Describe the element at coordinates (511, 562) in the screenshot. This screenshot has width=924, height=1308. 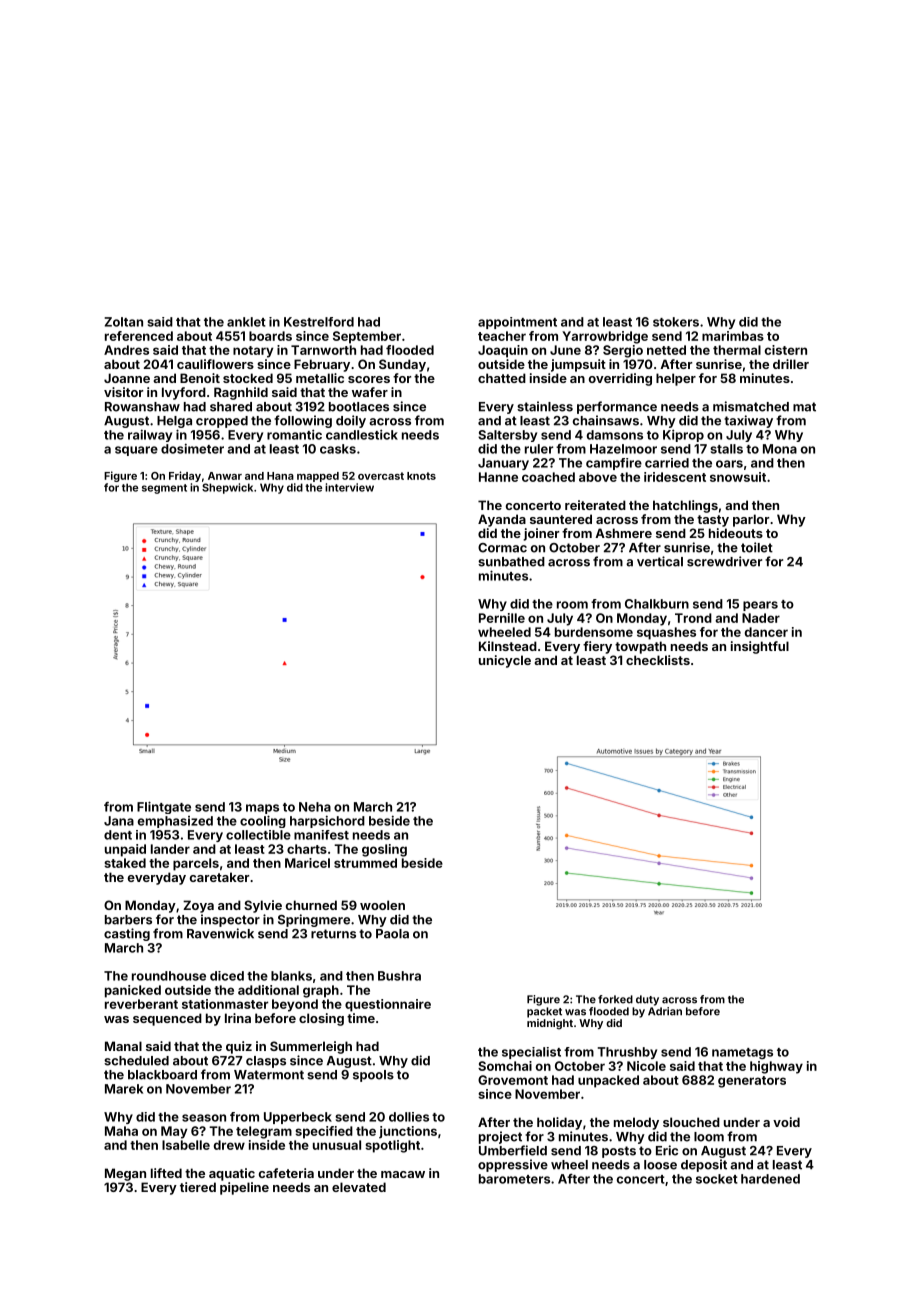
I see `sunbathed` at that location.
